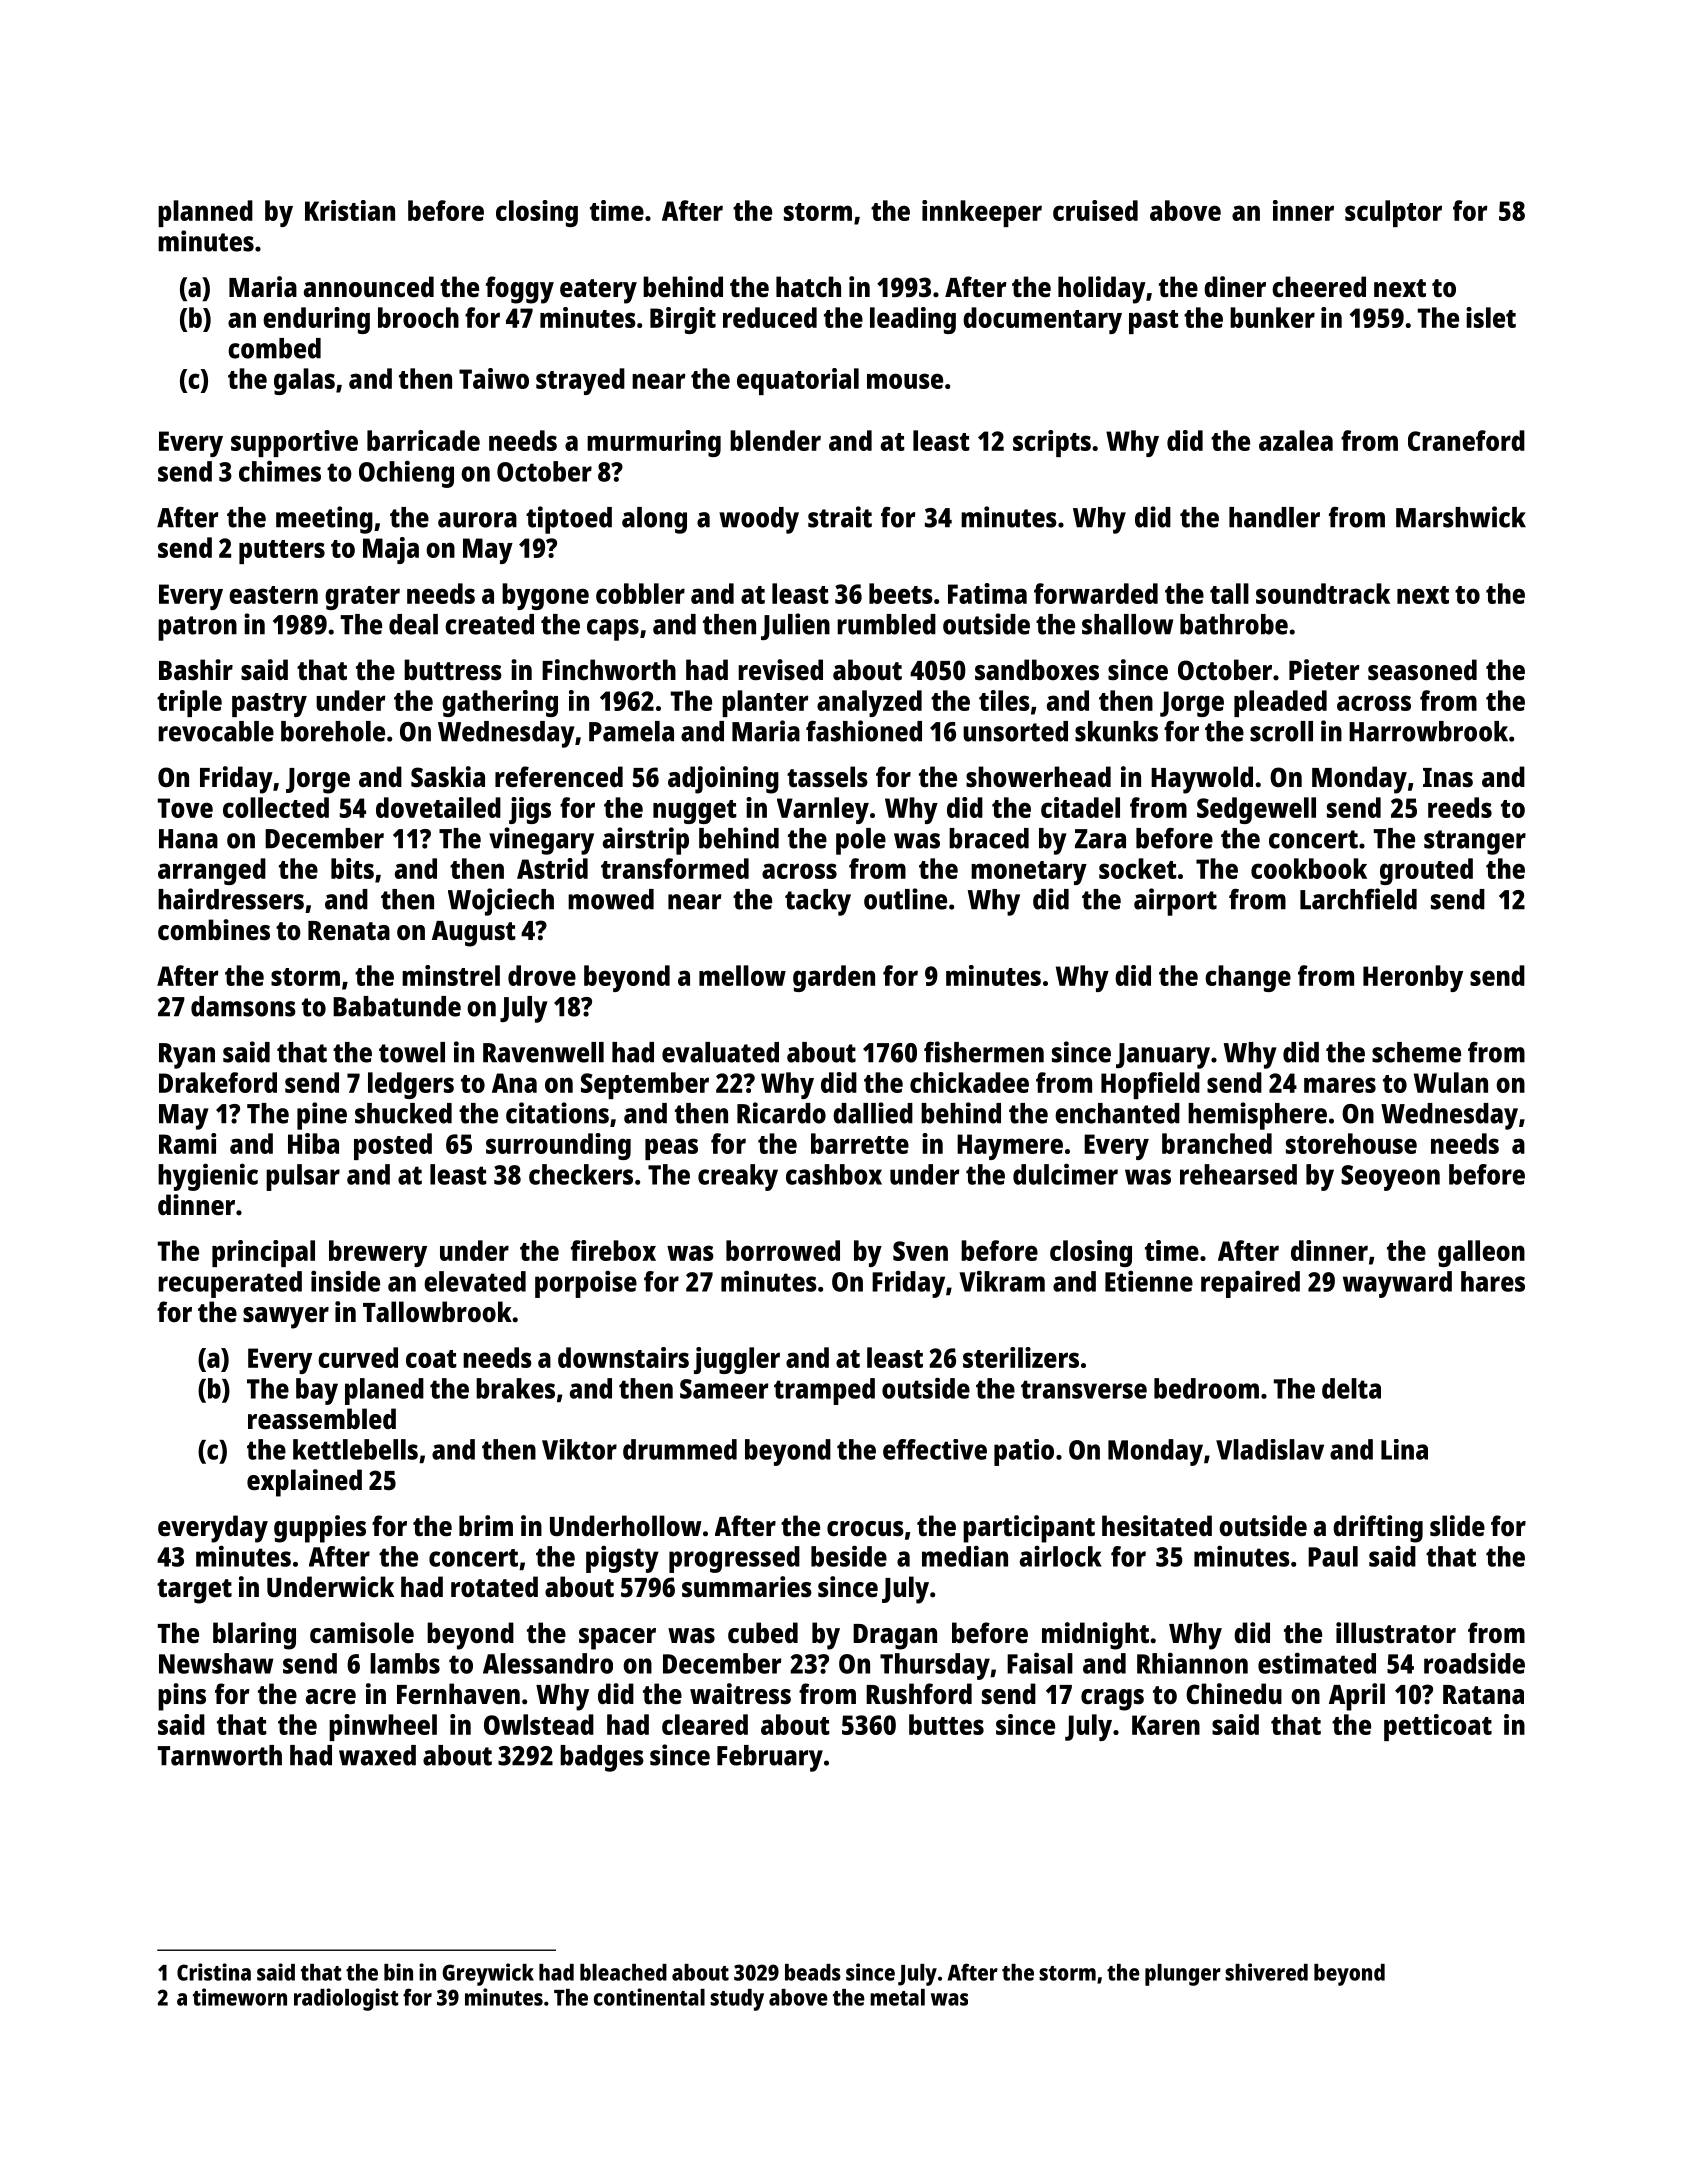  I want to click on Cristina, so click(214, 1972).
